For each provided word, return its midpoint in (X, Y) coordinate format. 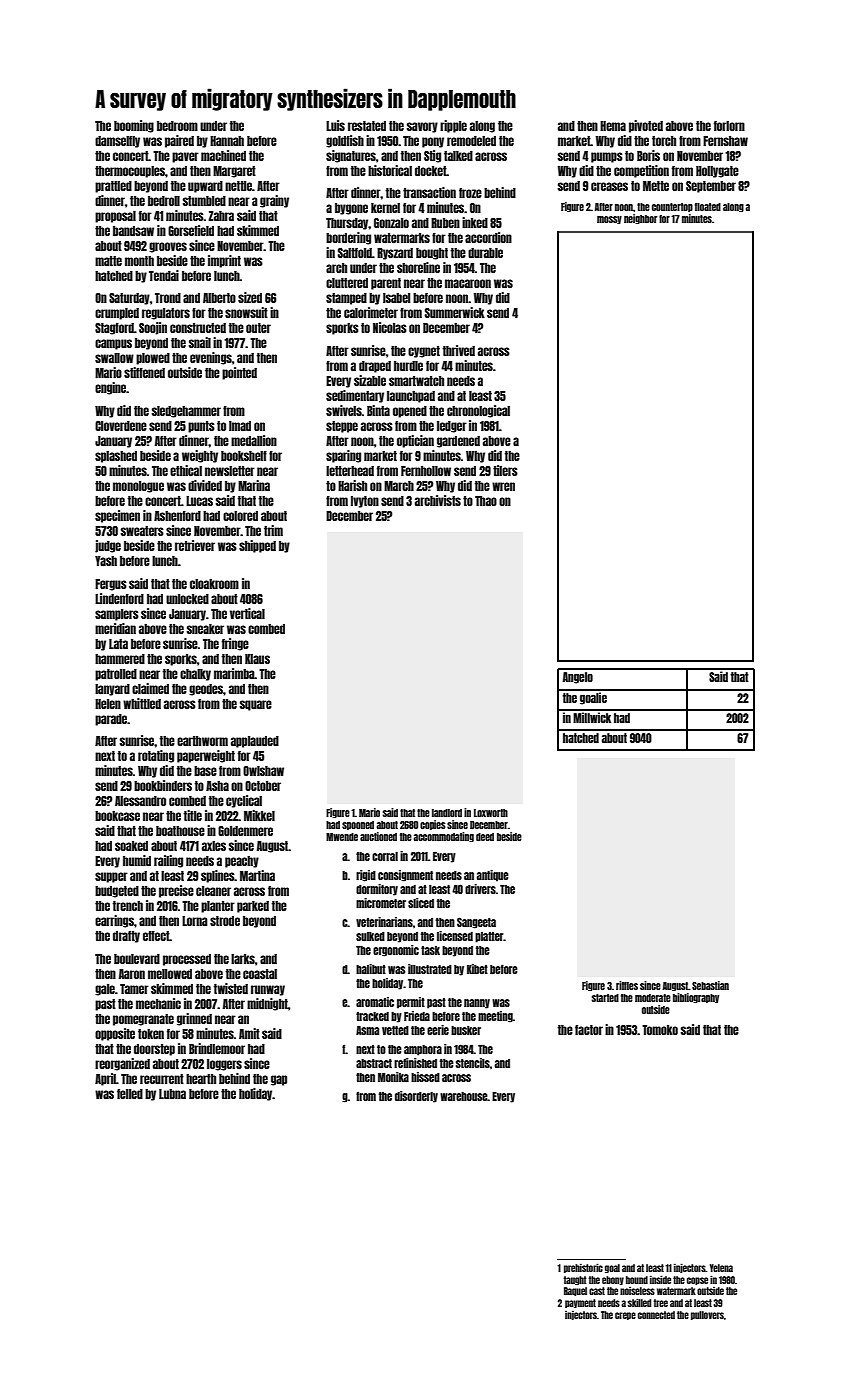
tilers (505, 470)
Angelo (578, 678)
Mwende (342, 837)
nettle (238, 186)
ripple (453, 126)
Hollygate (717, 172)
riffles (627, 985)
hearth (201, 1079)
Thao (486, 501)
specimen (117, 516)
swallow (114, 358)
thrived (459, 350)
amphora (423, 1050)
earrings (114, 921)
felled (130, 1094)
